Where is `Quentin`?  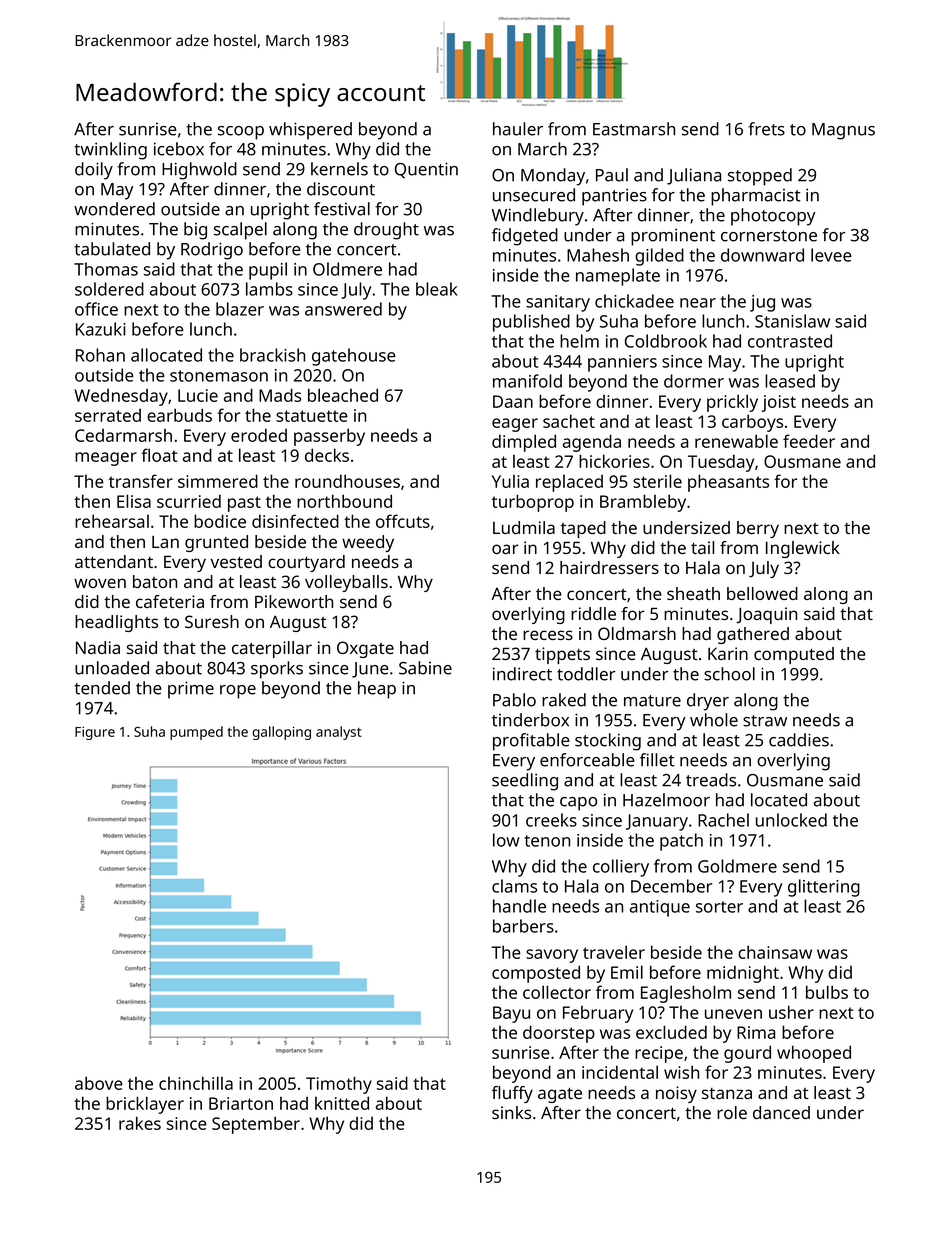
Quentin is located at coordinates (426, 170).
